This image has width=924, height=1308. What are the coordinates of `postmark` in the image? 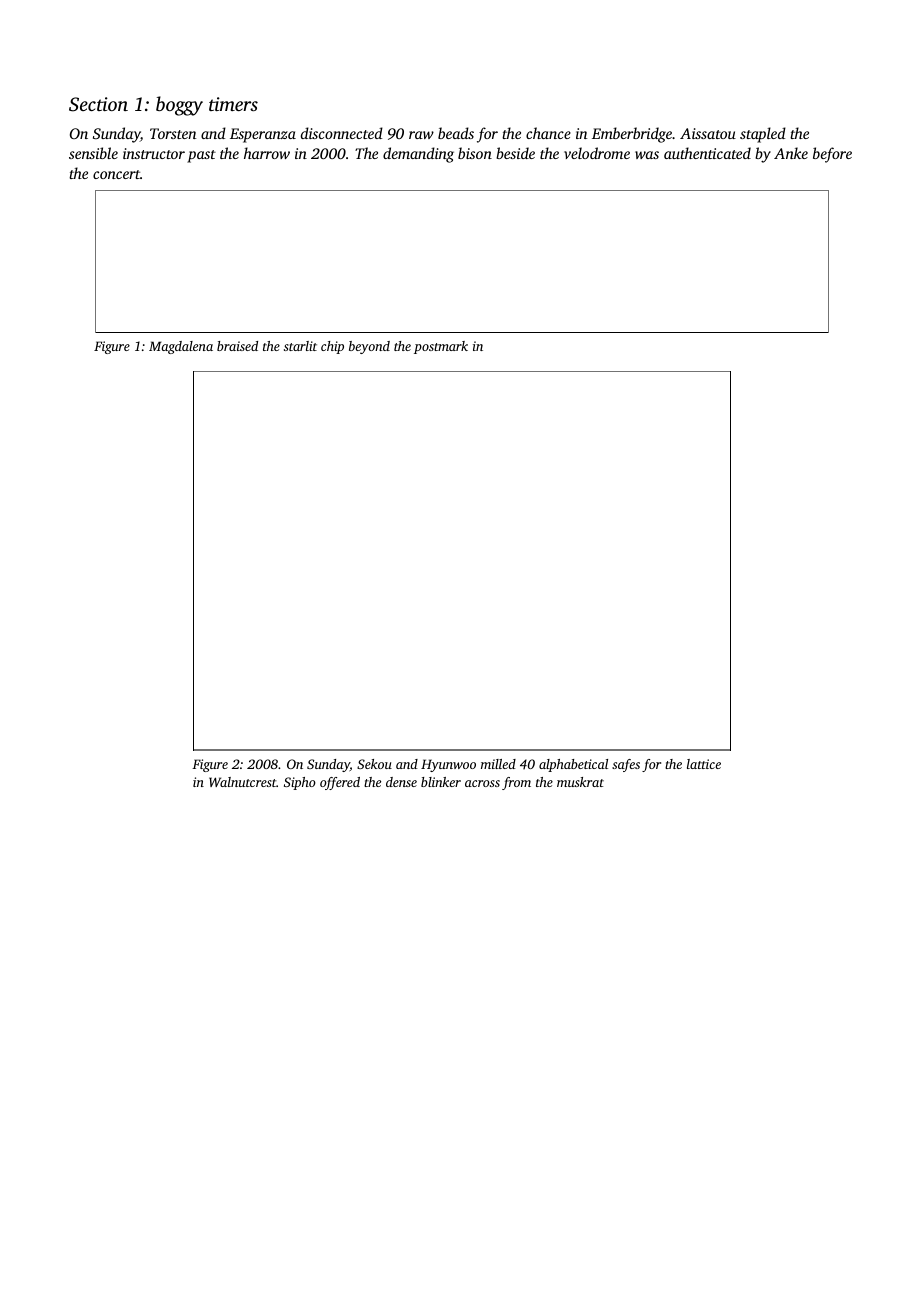 It's located at (441, 347).
